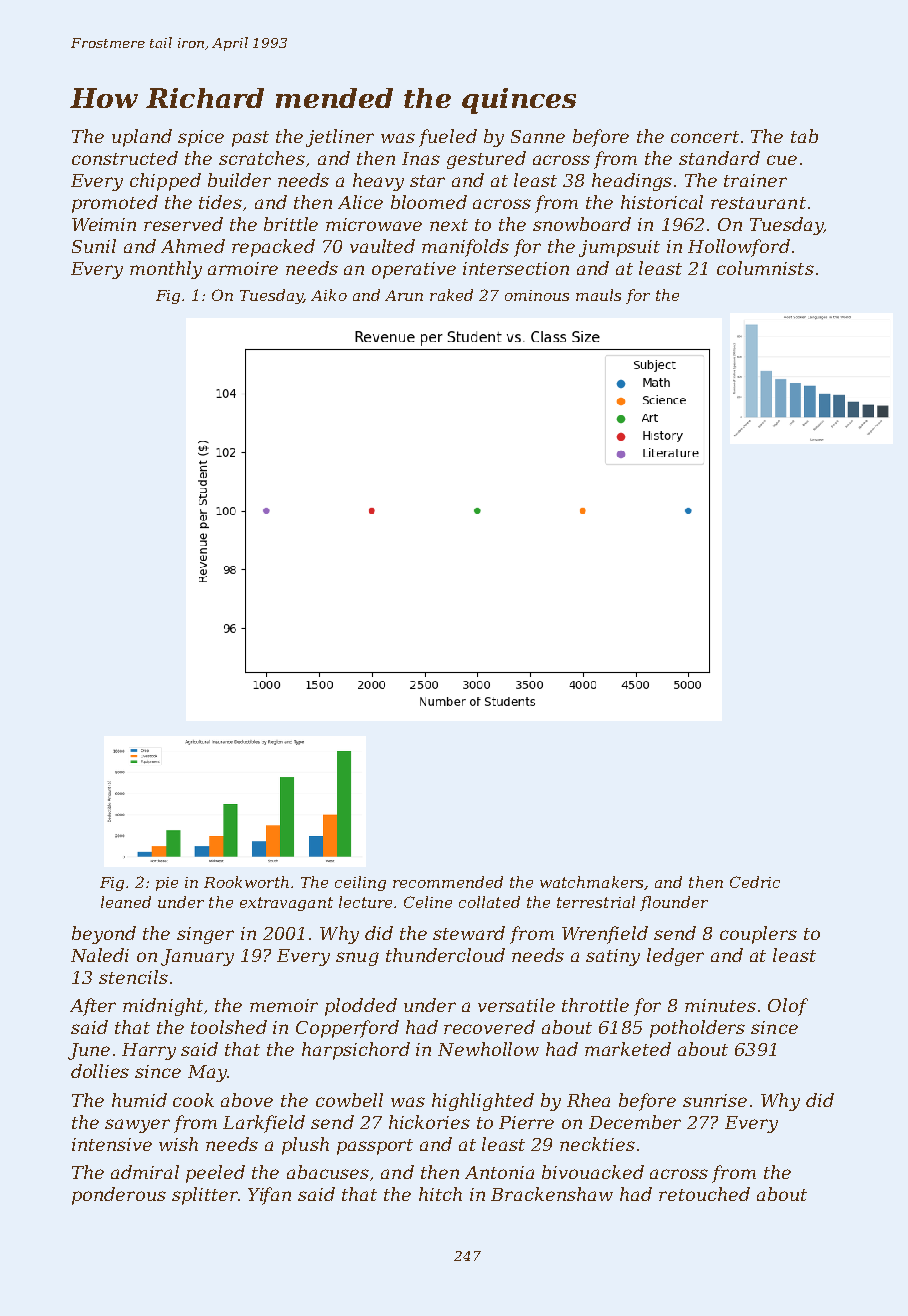  Describe the element at coordinates (119, 1196) in the image. I see `ponderous` at that location.
